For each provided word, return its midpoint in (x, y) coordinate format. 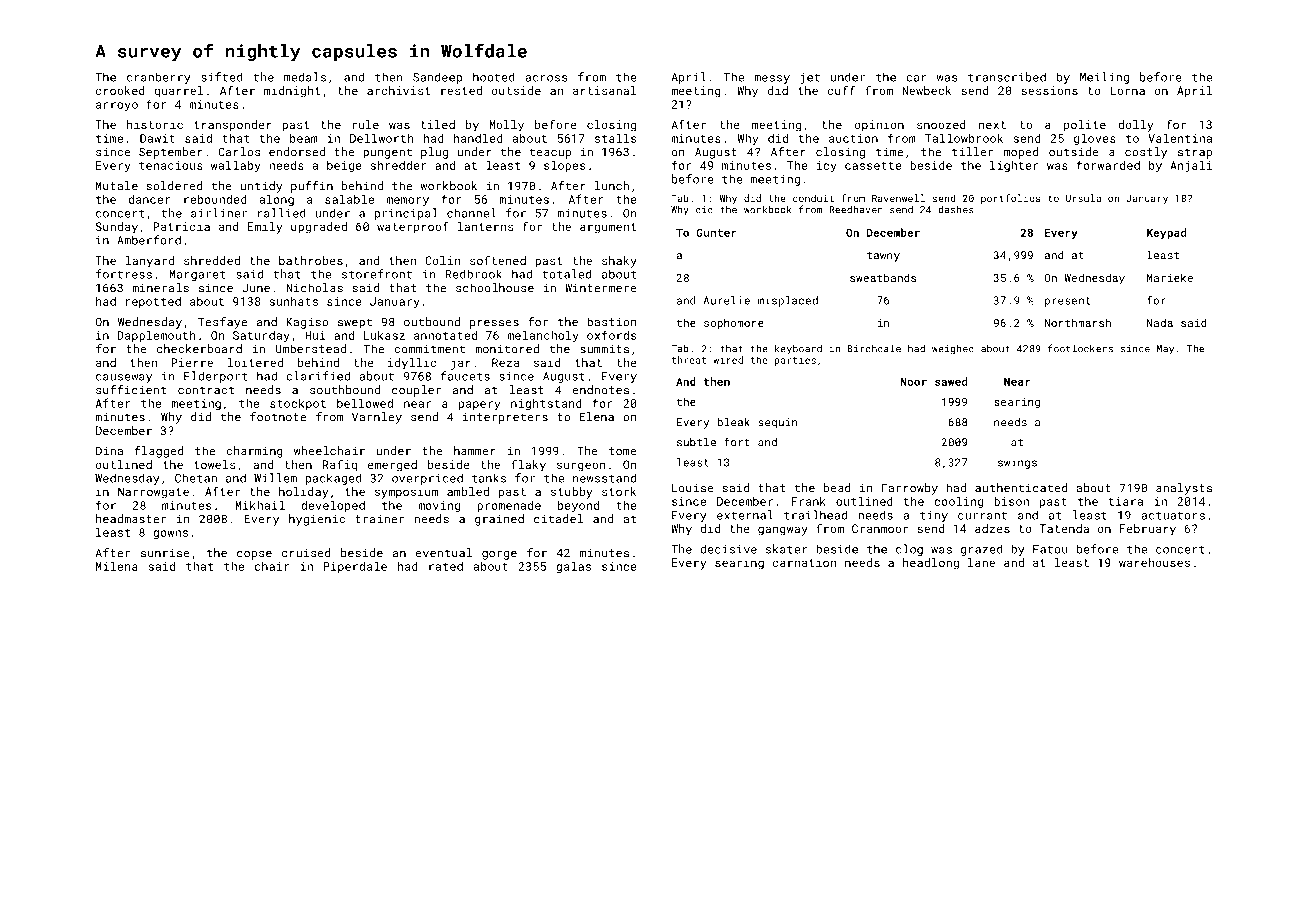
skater (786, 549)
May (1165, 350)
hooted (494, 77)
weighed (953, 349)
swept (355, 323)
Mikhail (260, 505)
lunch (612, 186)
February (1148, 530)
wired (728, 360)
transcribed (1007, 77)
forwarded (1108, 165)
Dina (109, 451)
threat (689, 360)
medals (305, 77)
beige (344, 166)
